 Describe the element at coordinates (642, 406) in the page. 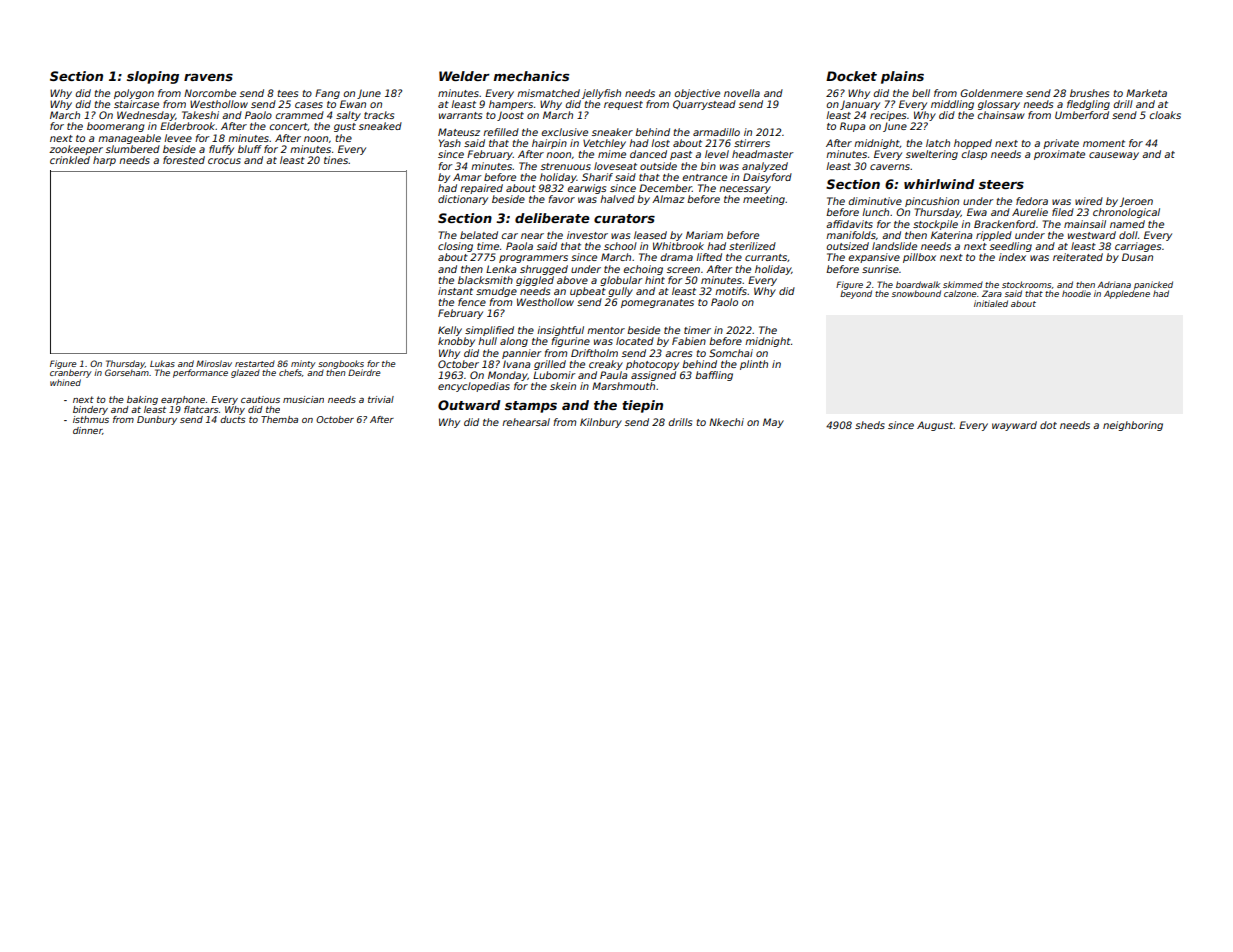

I see `tiepin` at that location.
